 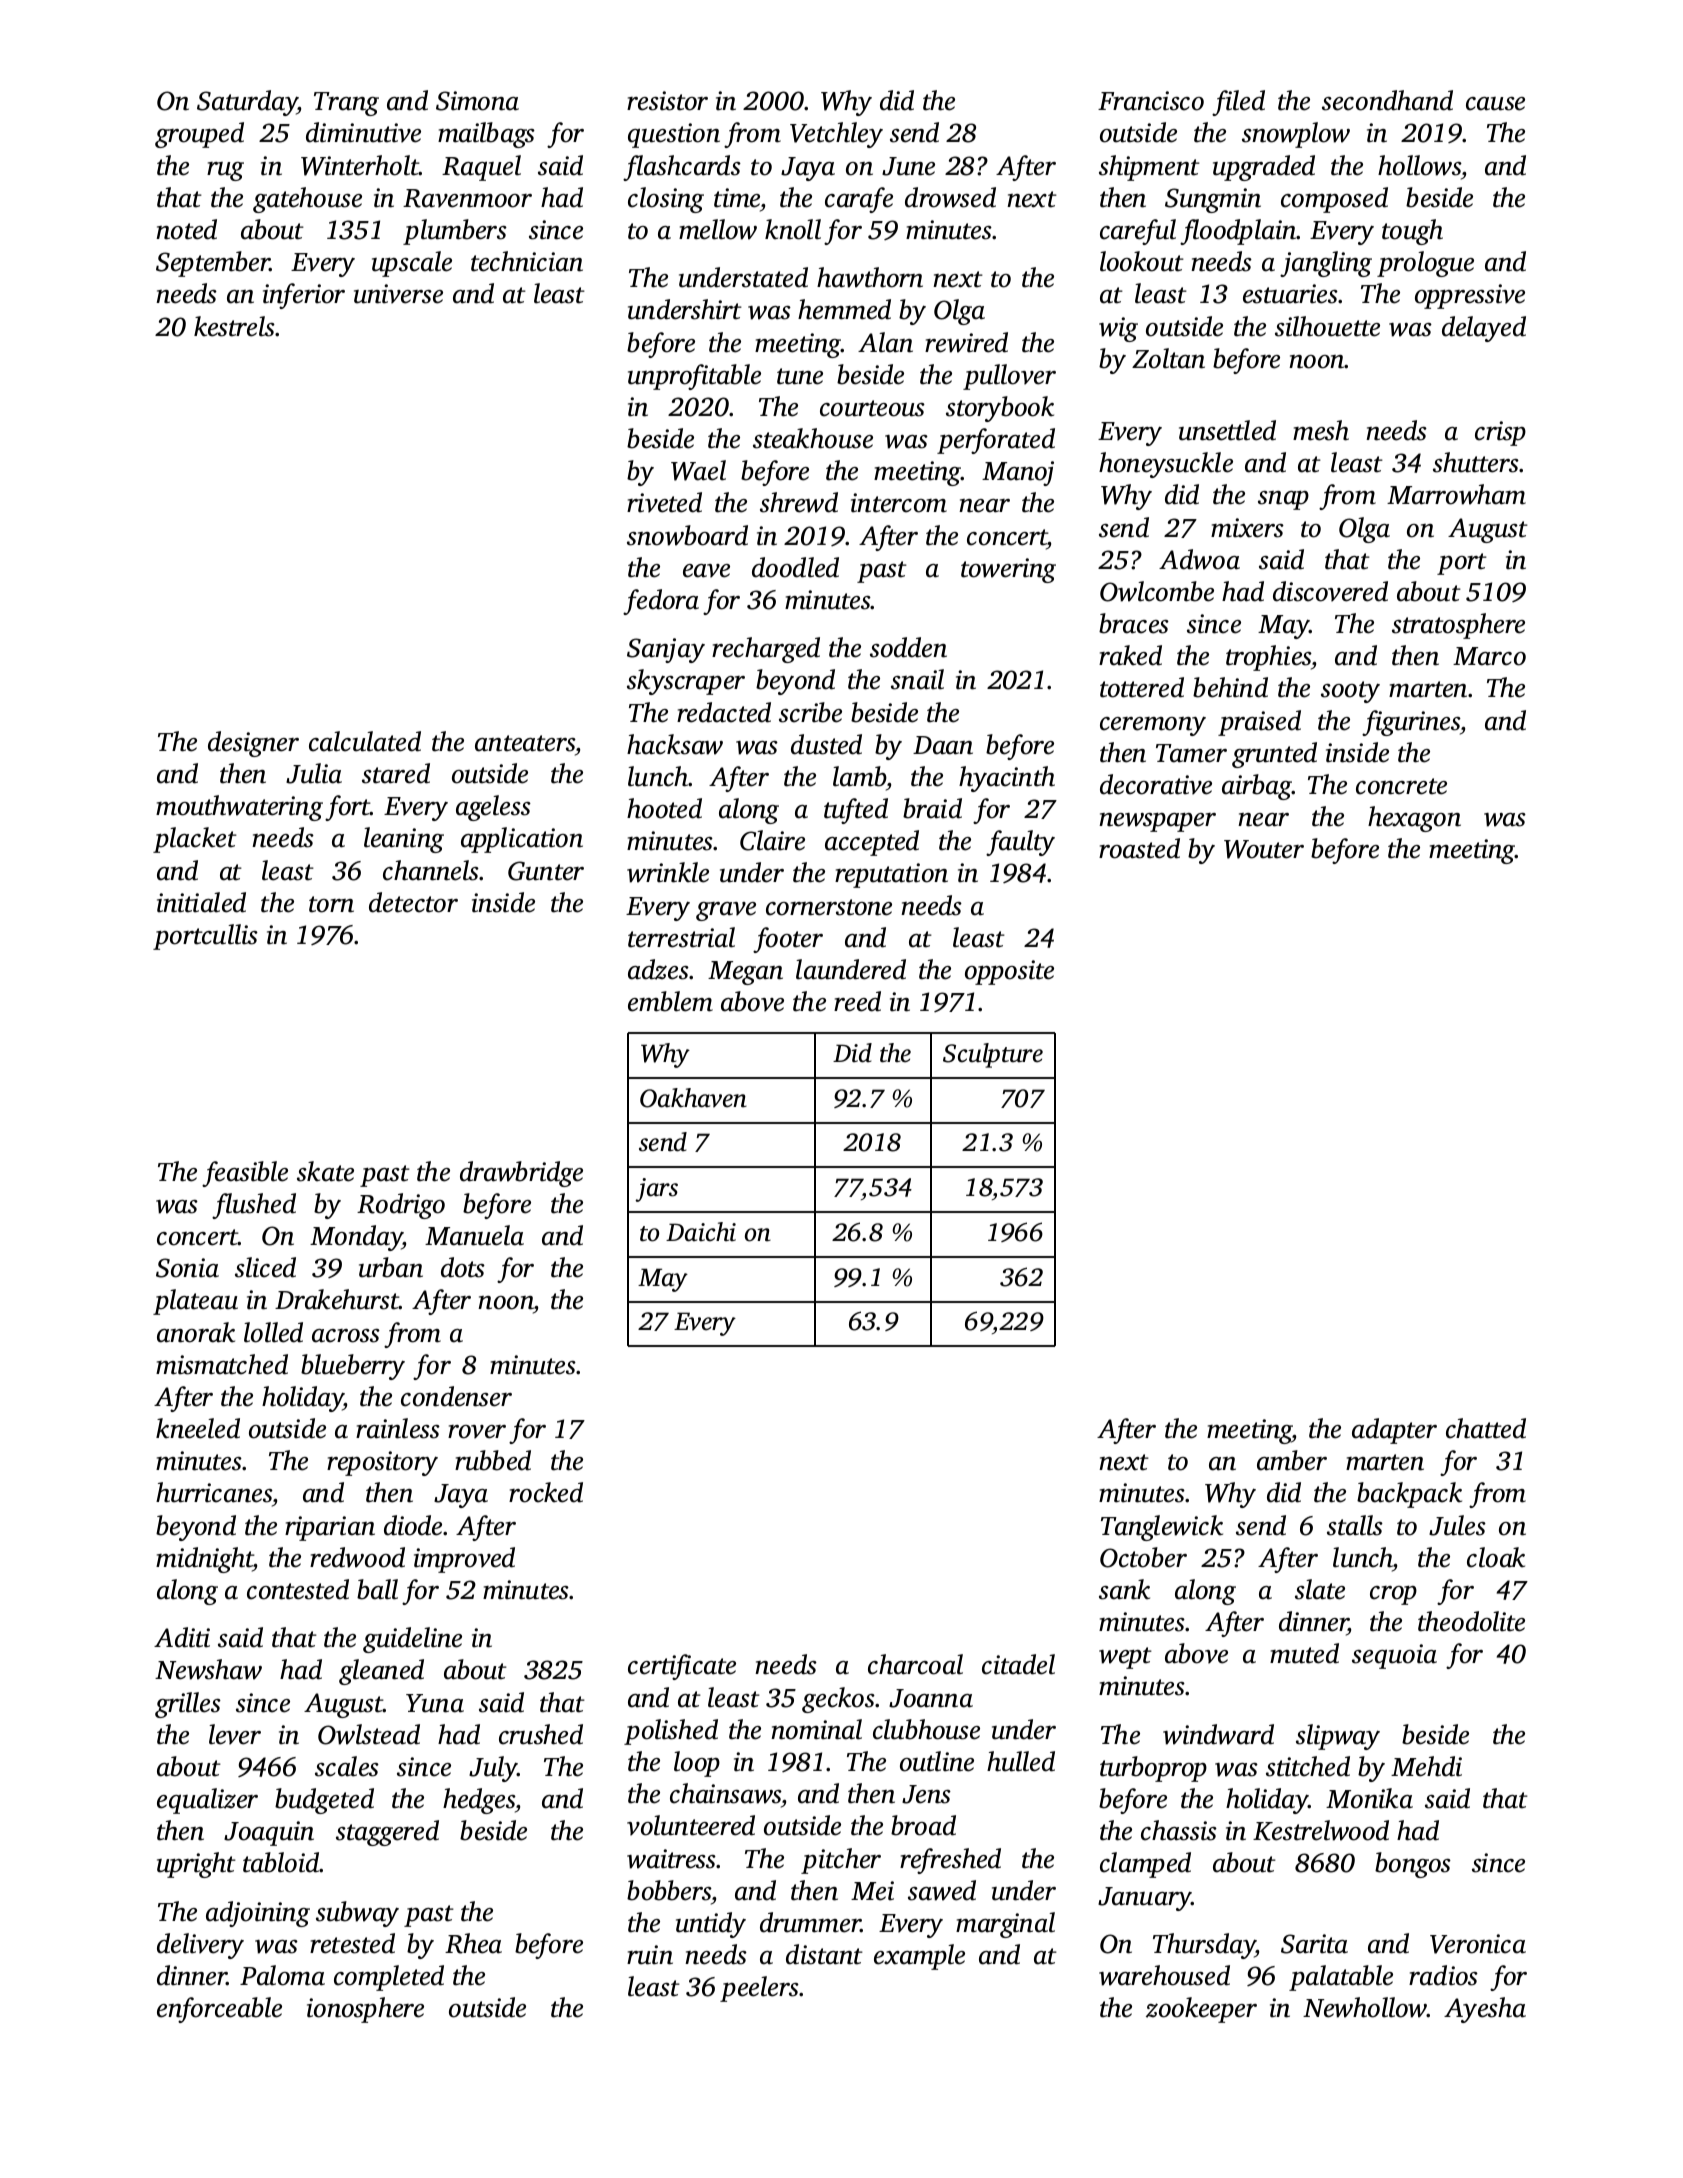 What do you see at coordinates (674, 135) in the image?
I see `question` at bounding box center [674, 135].
